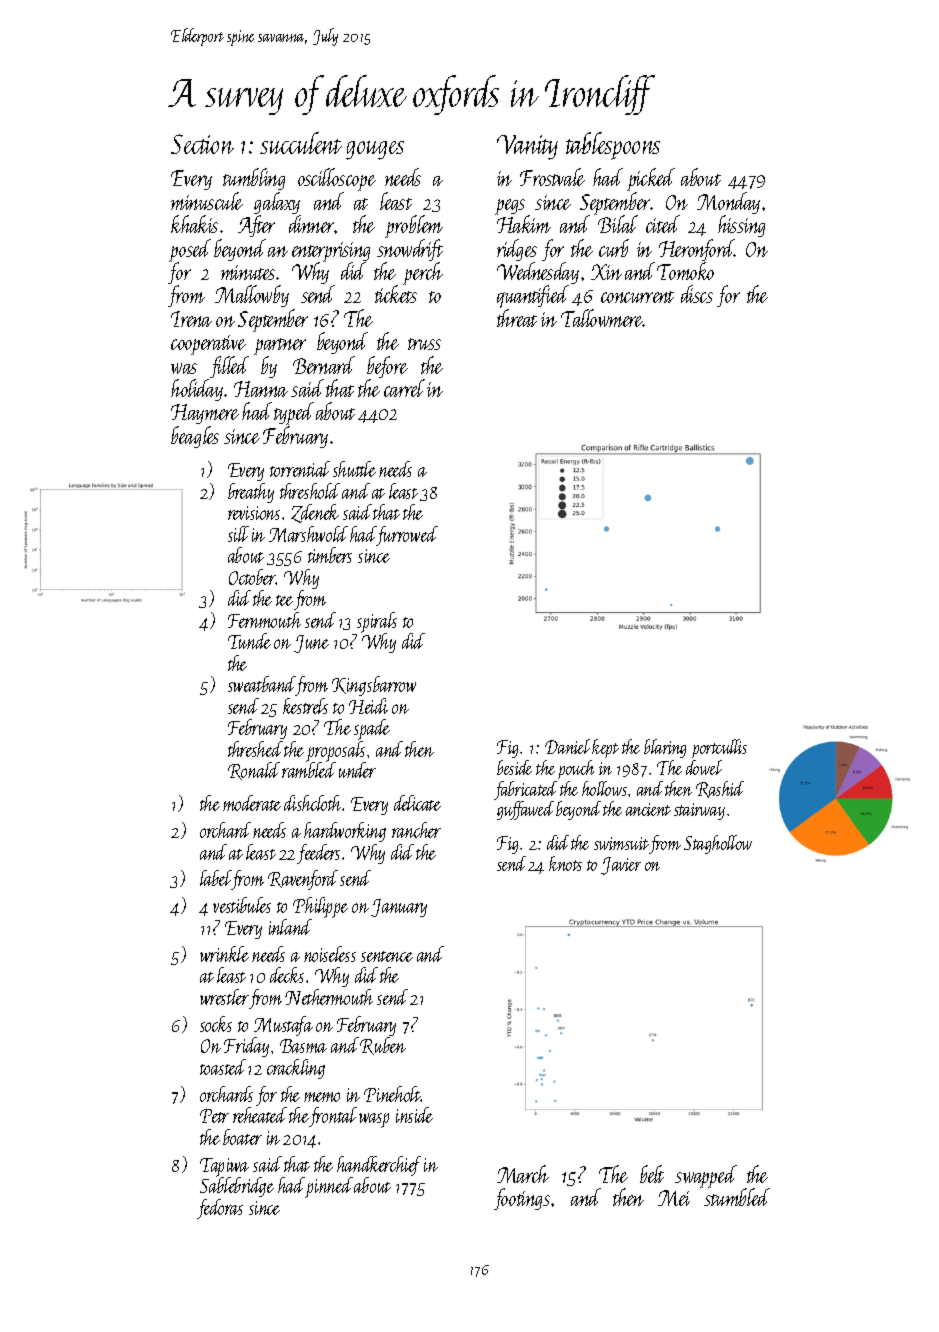 The height and width of the screenshot is (1332, 939). I want to click on Staghollow, so click(718, 844).
